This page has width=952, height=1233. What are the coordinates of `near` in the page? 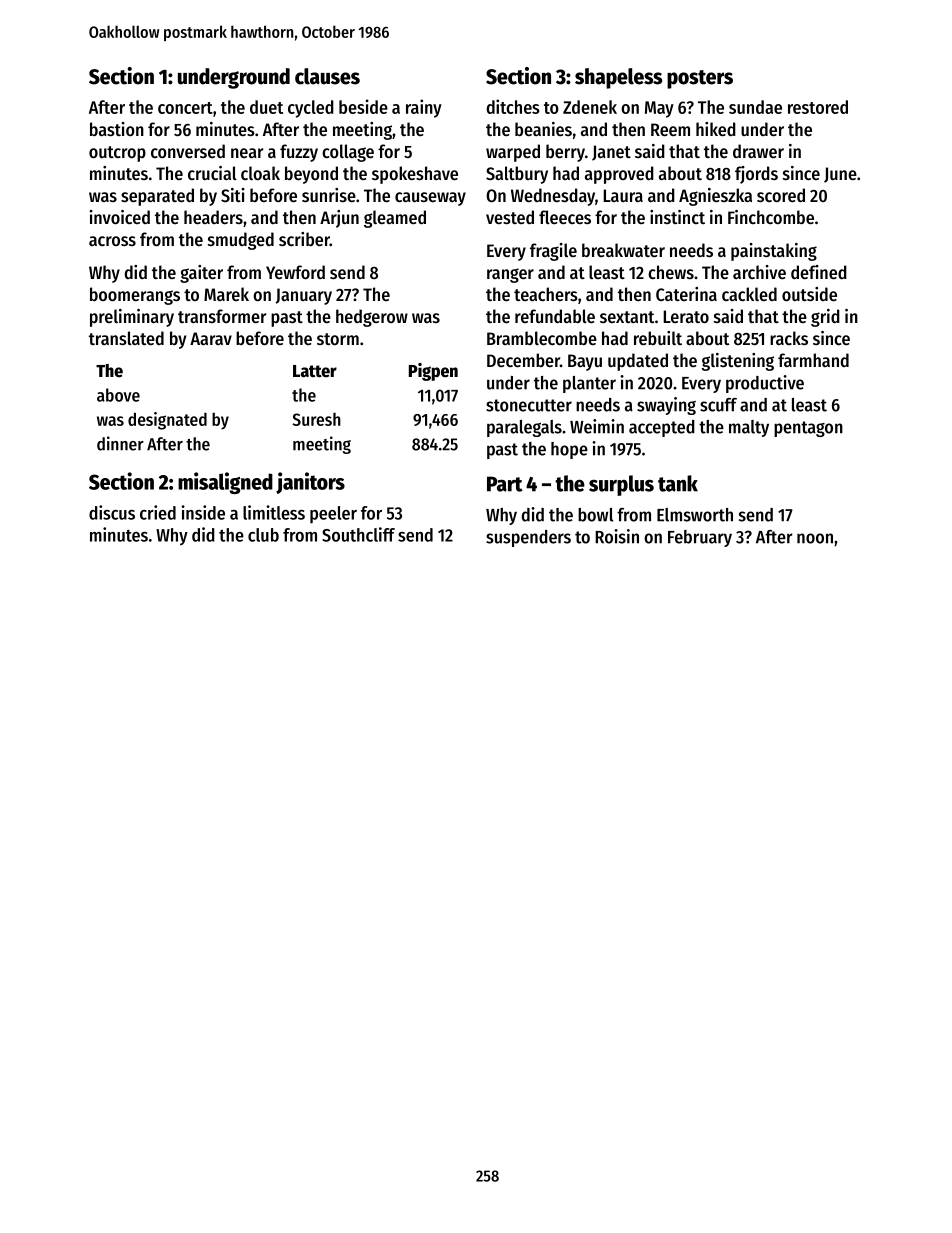 It's located at (247, 153).
